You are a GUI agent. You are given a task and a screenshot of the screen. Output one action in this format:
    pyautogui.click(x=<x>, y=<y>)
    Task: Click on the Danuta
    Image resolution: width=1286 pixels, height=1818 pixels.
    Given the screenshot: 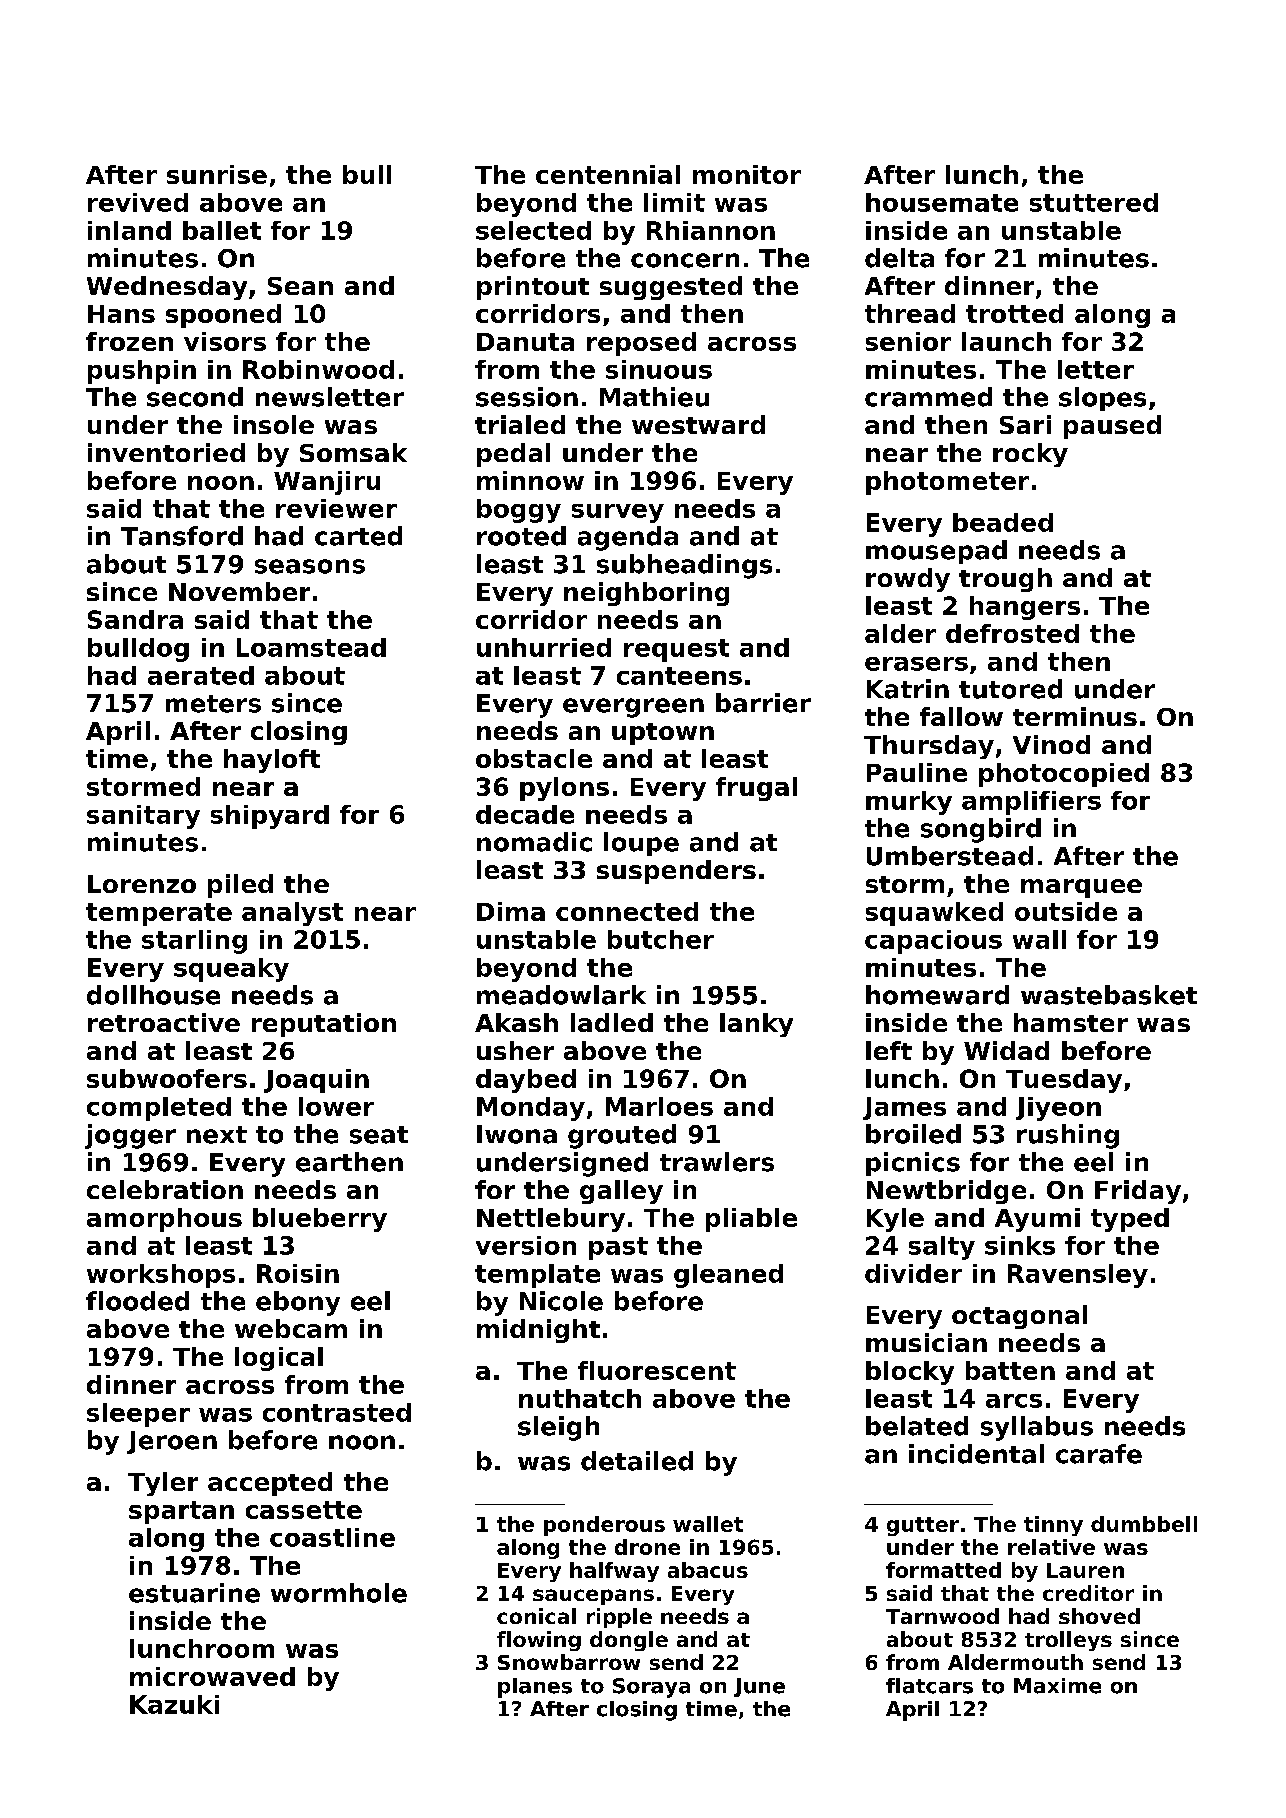 What is the action you would take?
    pyautogui.click(x=525, y=342)
